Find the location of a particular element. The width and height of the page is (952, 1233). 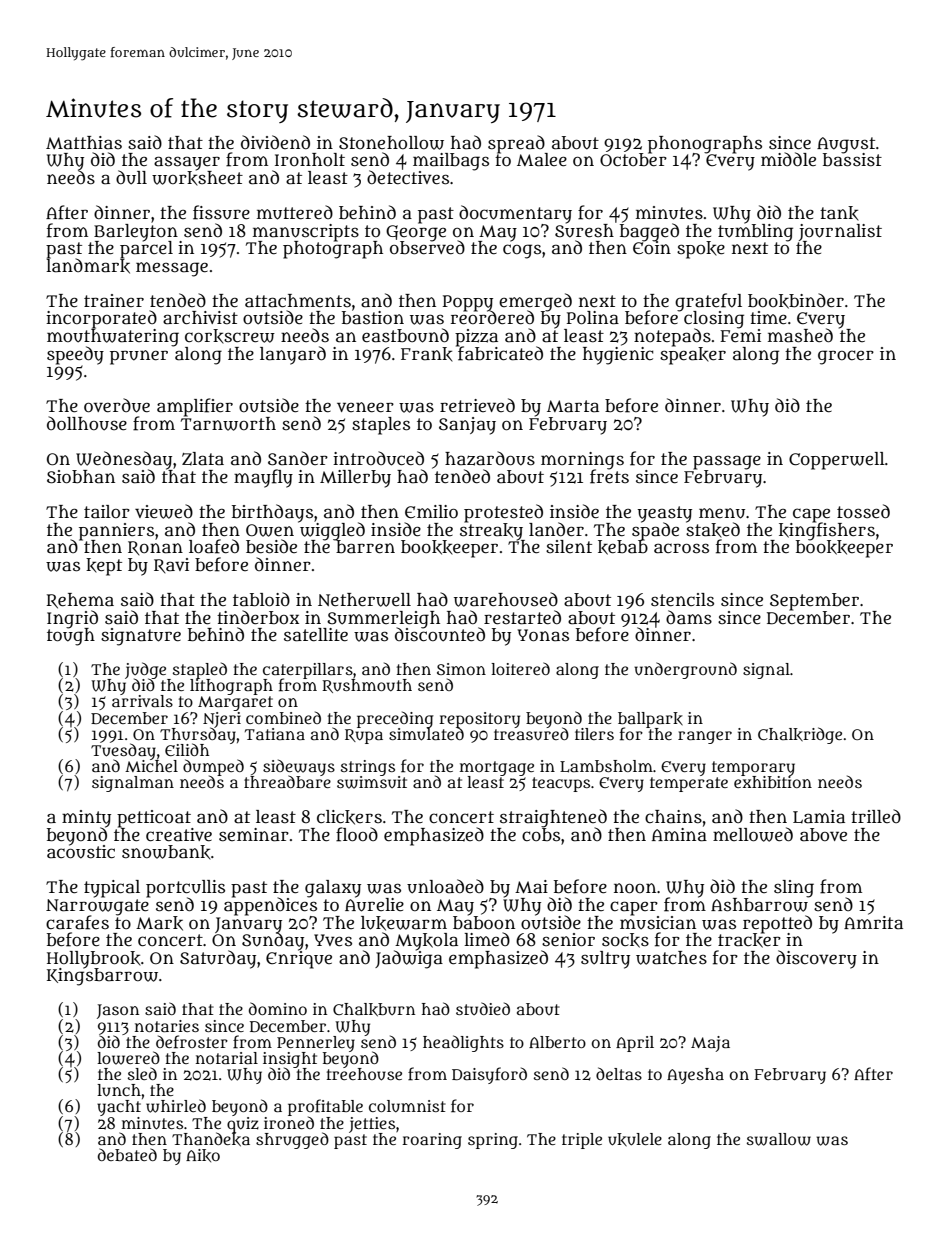

swallow is located at coordinates (779, 1139).
